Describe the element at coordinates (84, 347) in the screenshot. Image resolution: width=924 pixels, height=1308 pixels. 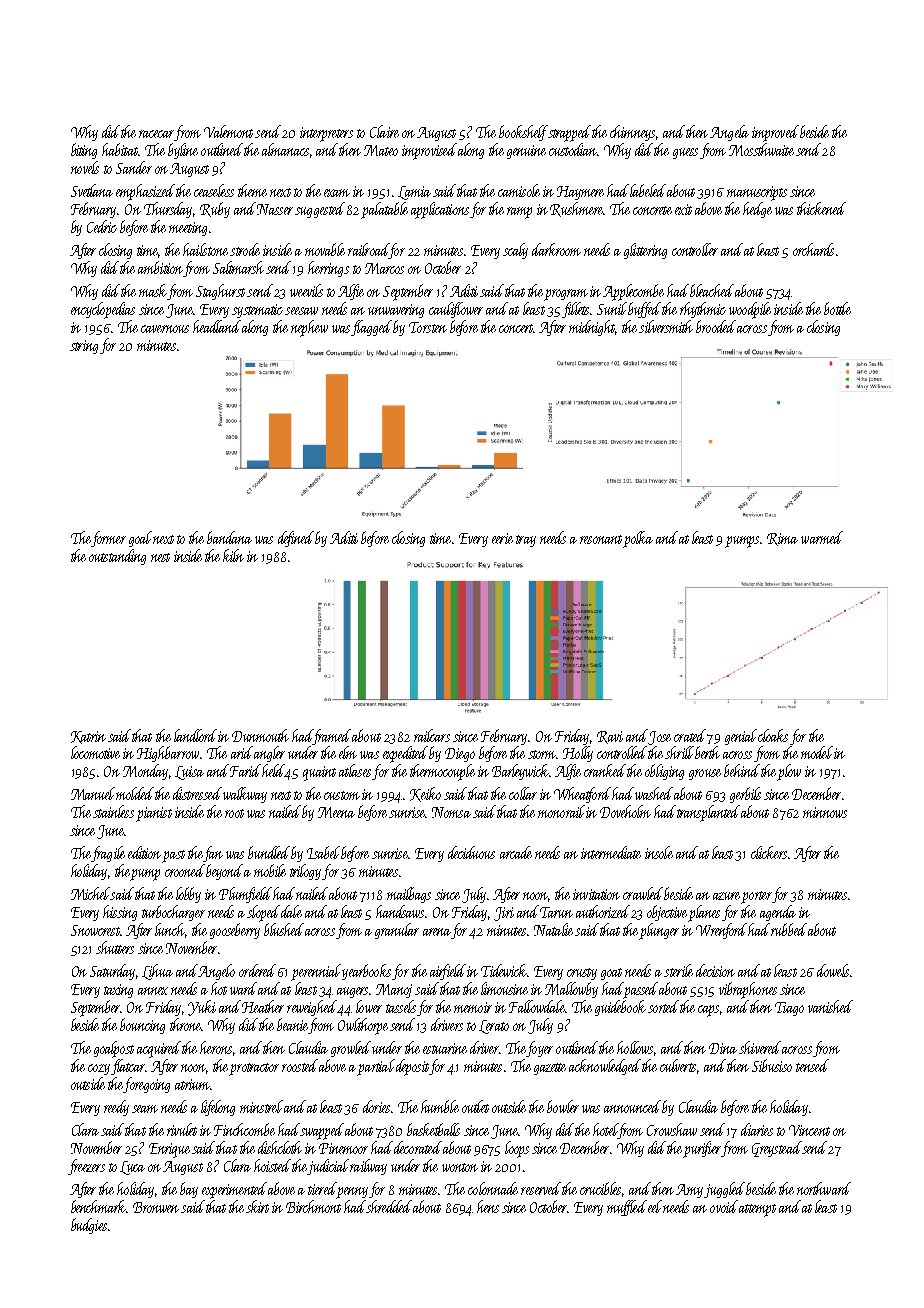
I see `string` at that location.
